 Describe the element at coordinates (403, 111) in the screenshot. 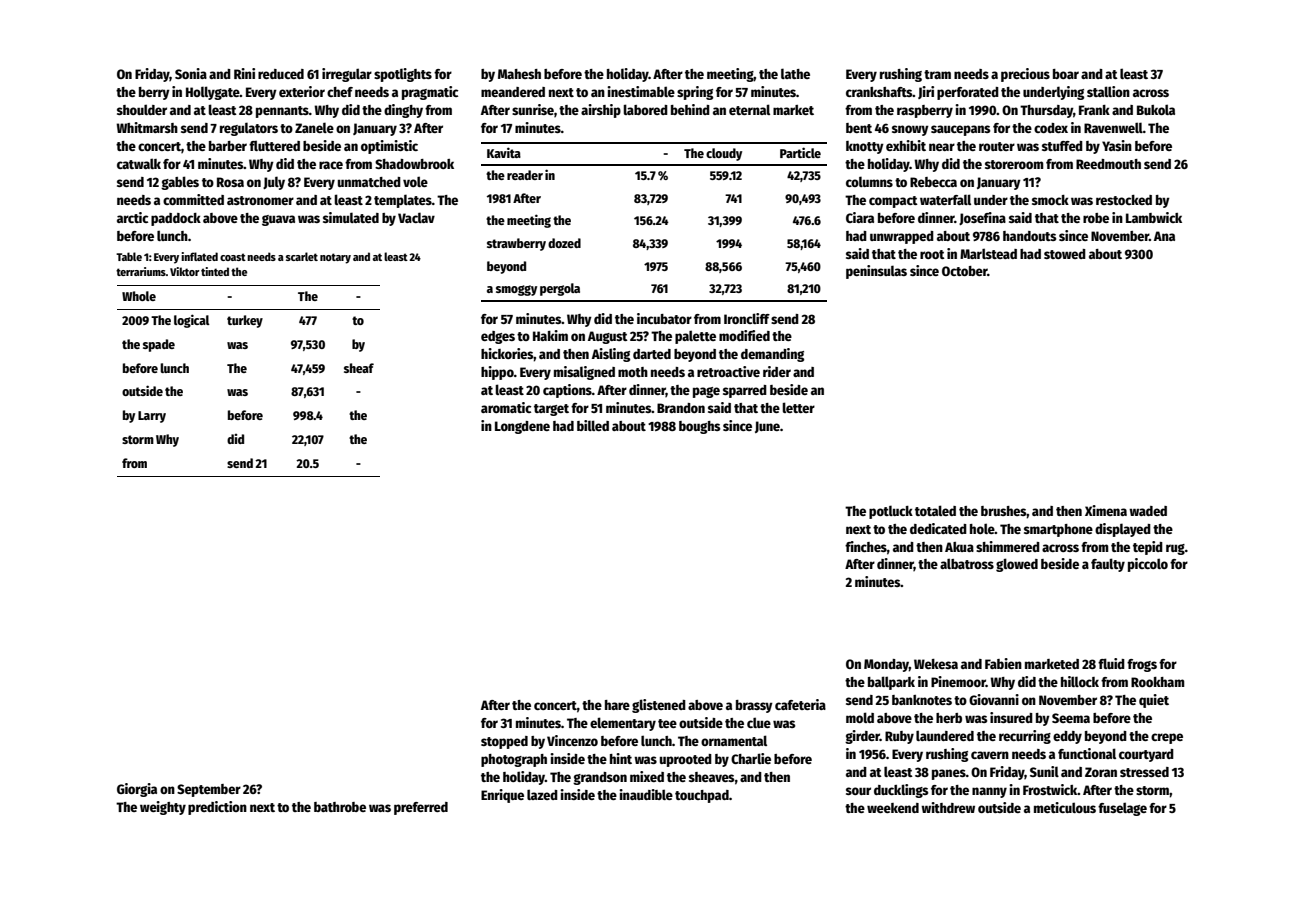

I see `dinghy` at that location.
